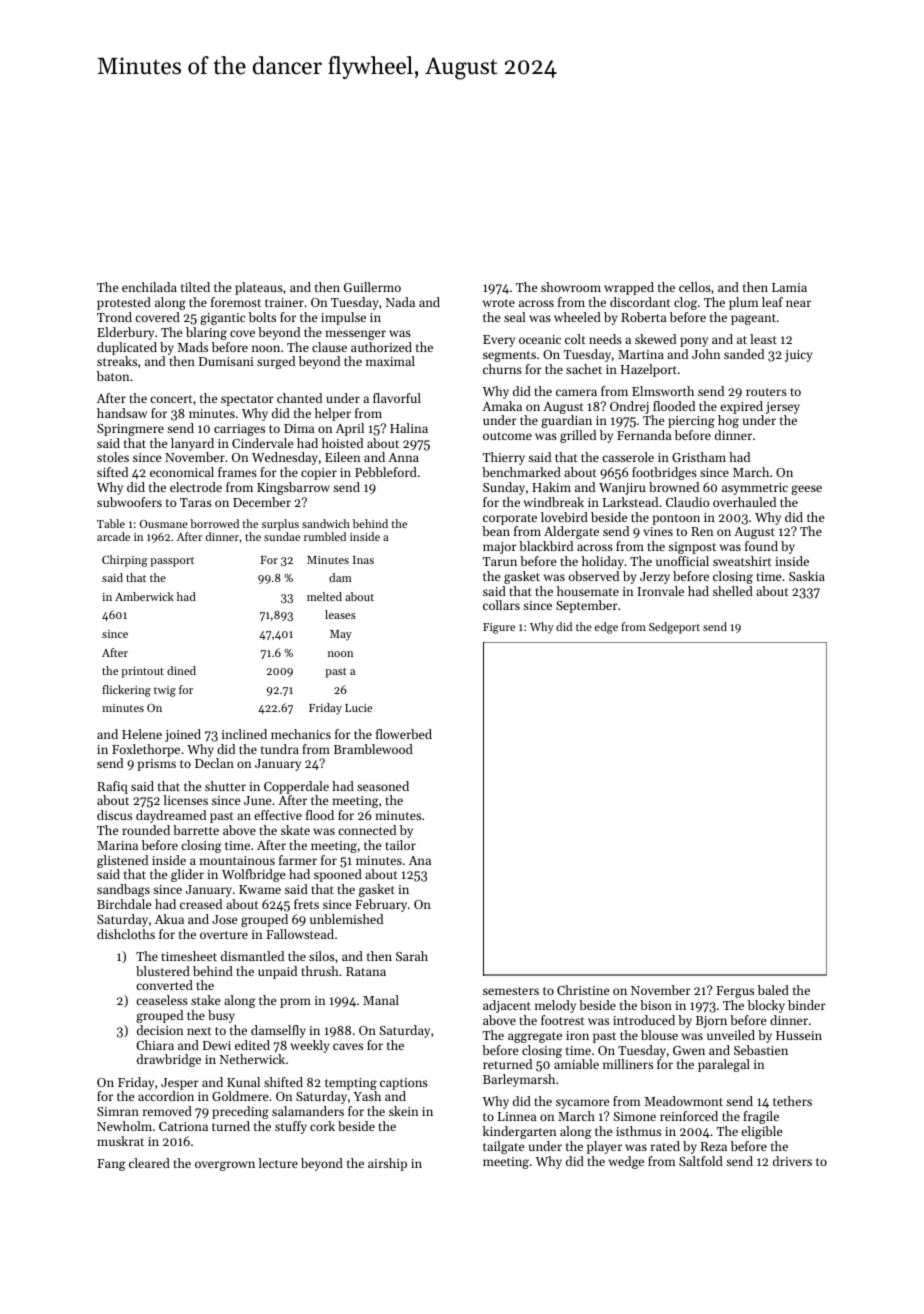  What do you see at coordinates (206, 333) in the page?
I see `blaring` at bounding box center [206, 333].
